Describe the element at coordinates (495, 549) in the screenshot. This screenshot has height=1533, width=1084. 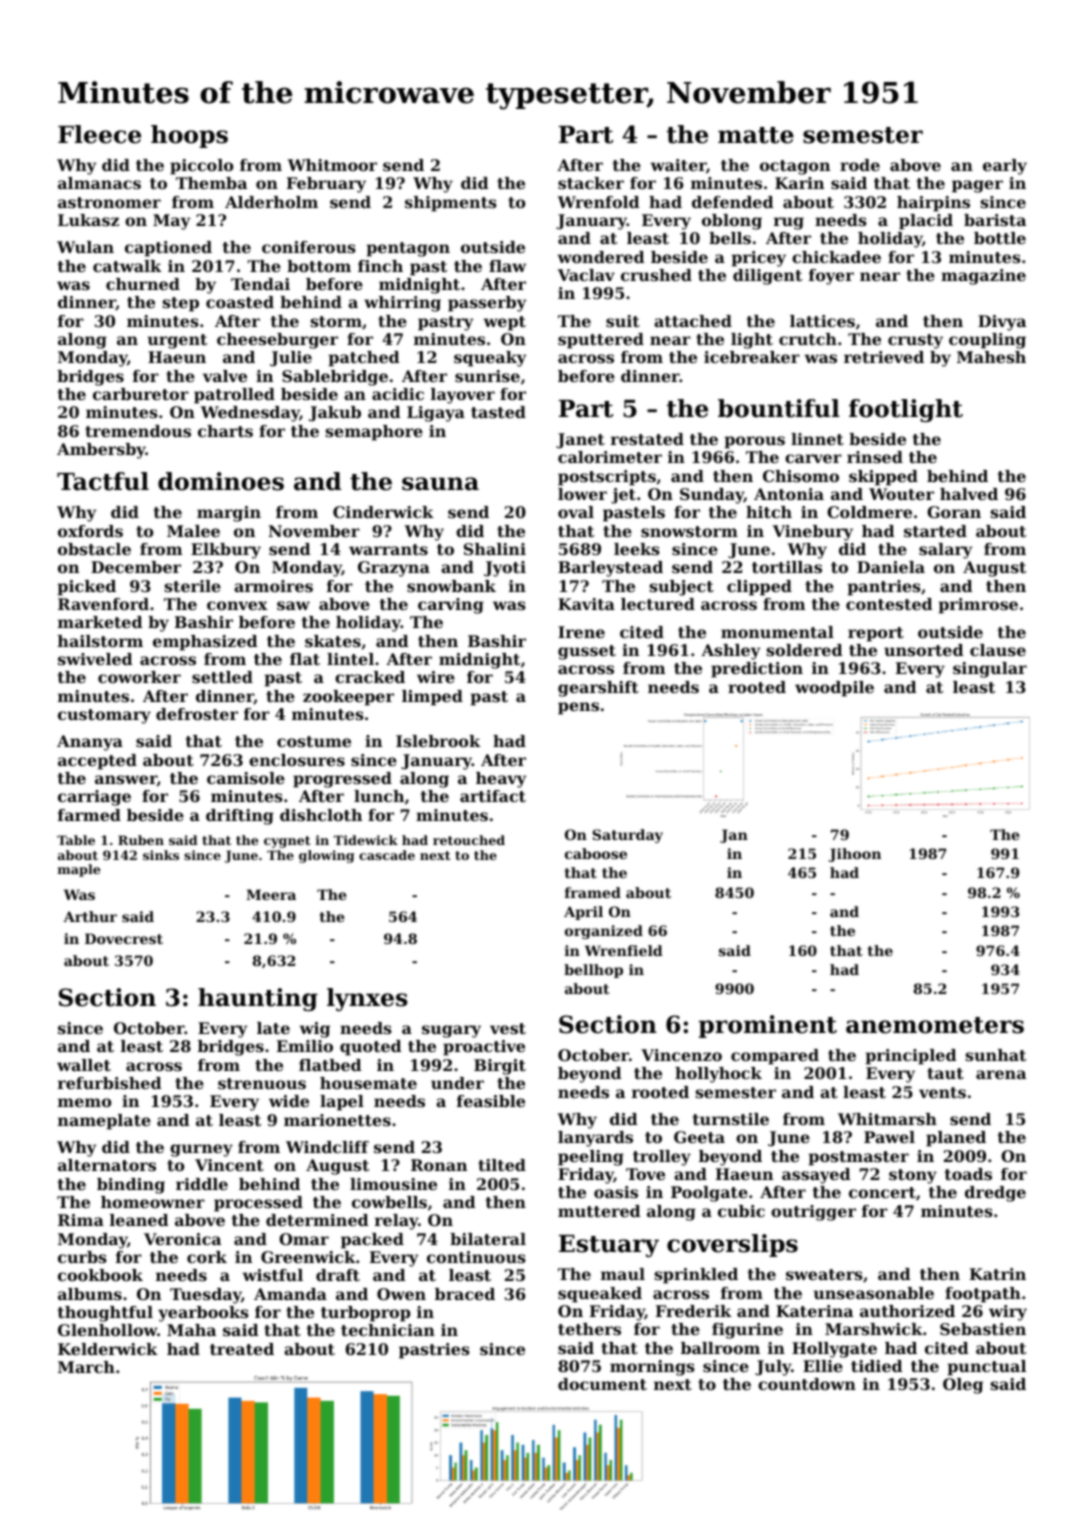
I see `Shalini` at that location.
